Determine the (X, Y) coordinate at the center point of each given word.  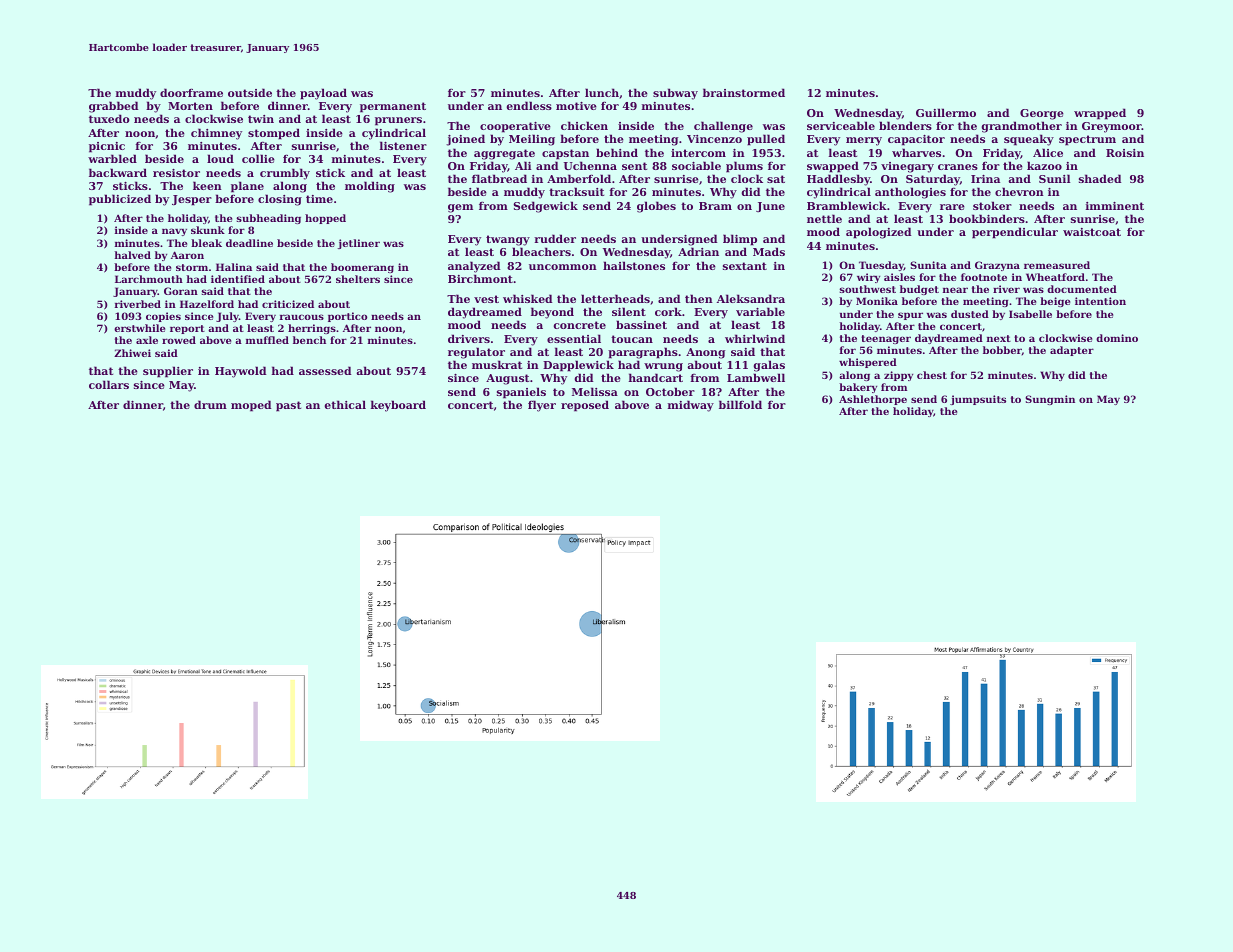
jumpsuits (978, 400)
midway (690, 406)
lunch (602, 92)
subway (675, 94)
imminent (1114, 206)
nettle (824, 218)
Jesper (192, 200)
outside (250, 92)
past (288, 406)
